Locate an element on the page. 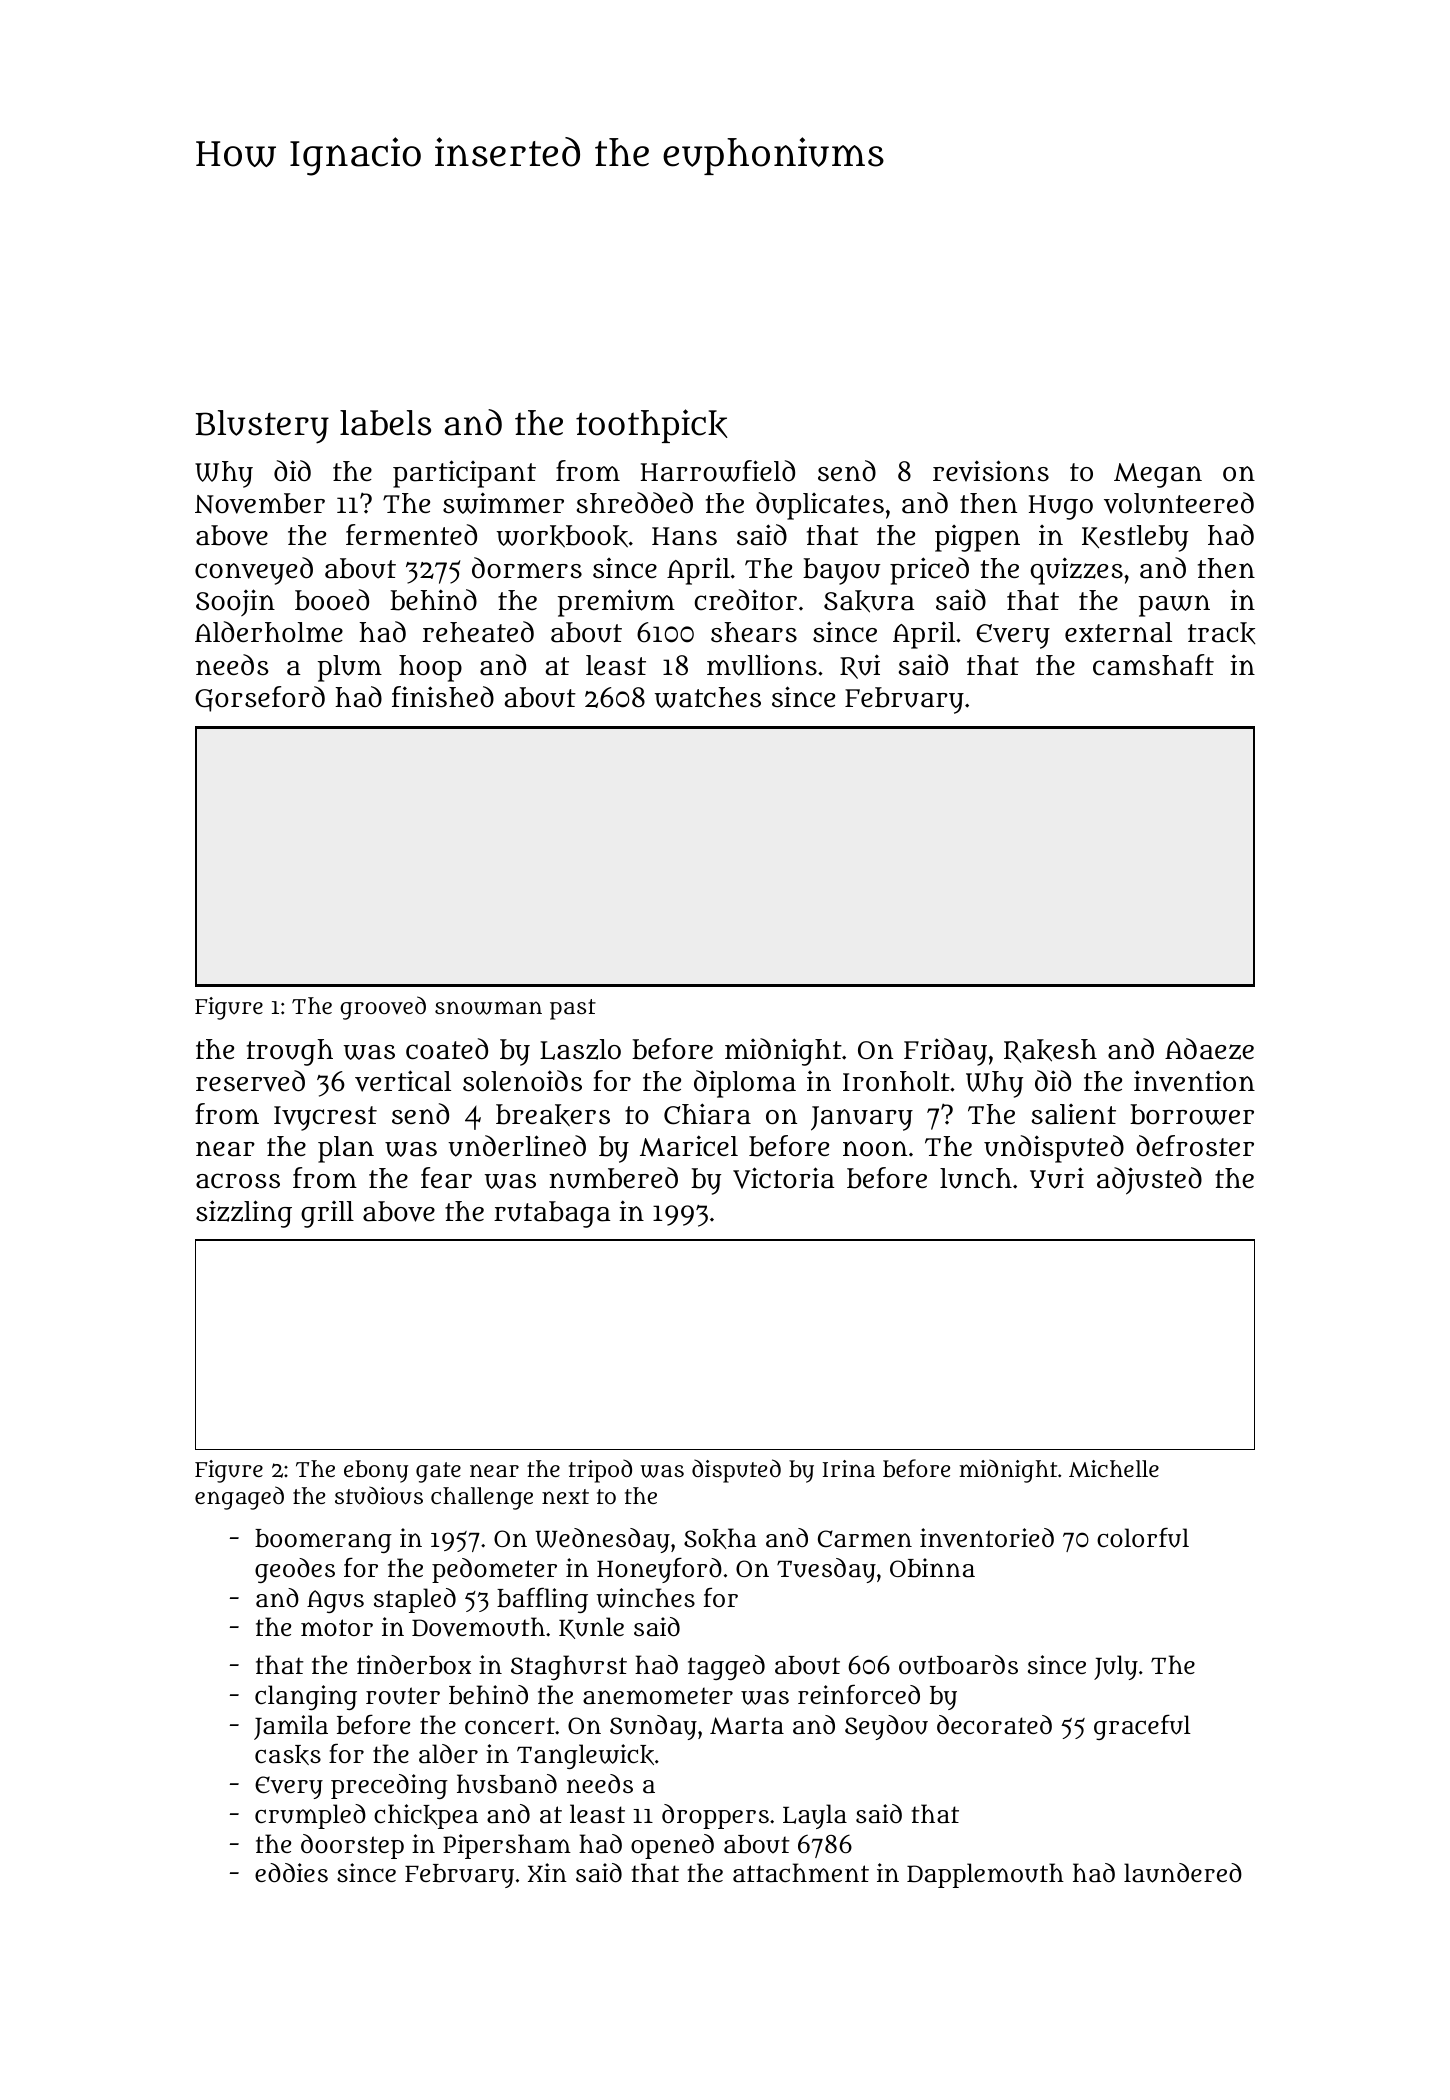 The image size is (1450, 2100). camshaft is located at coordinates (1153, 665).
